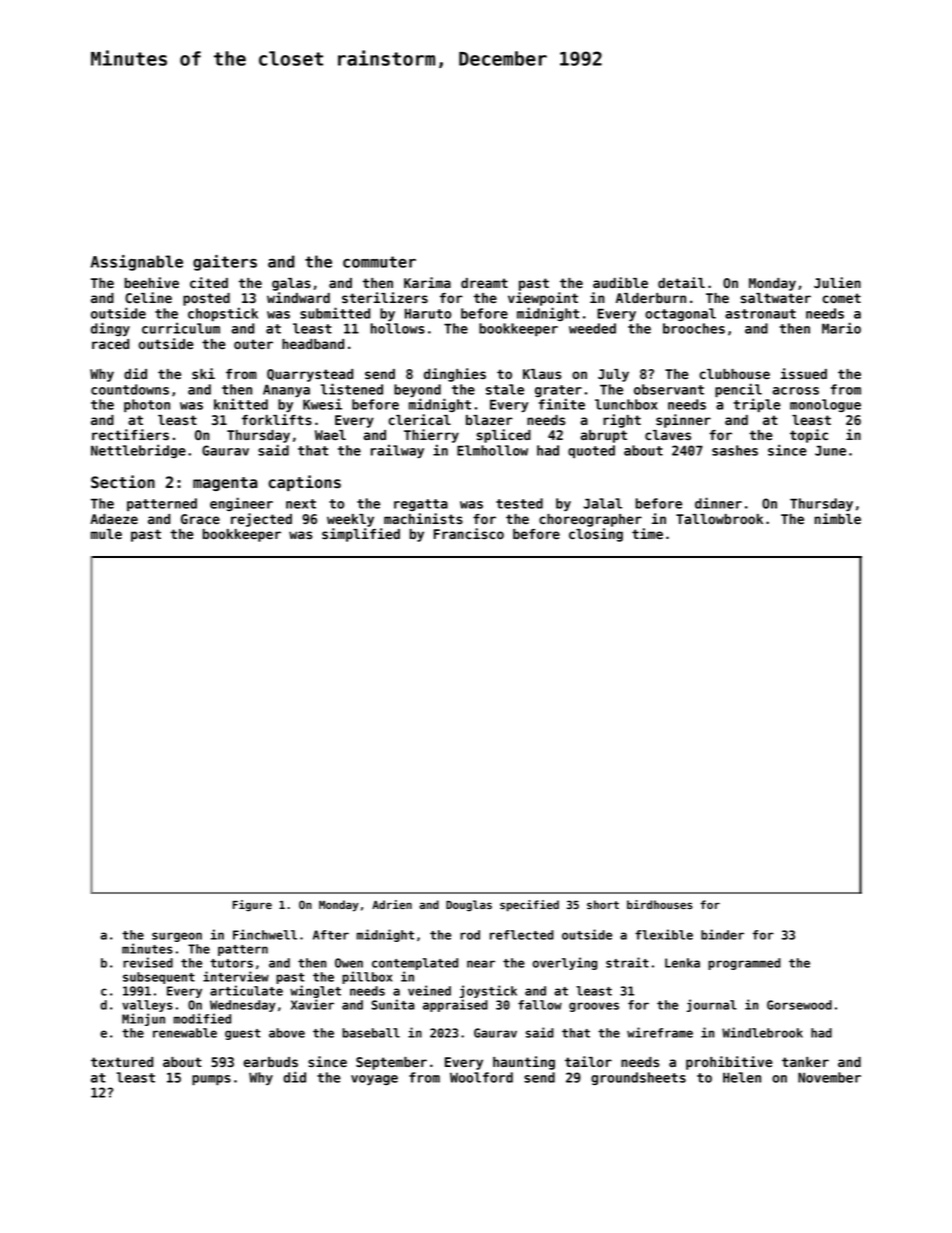 This document has height=1233, width=952. Describe the element at coordinates (361, 535) in the document. I see `simplified` at that location.
